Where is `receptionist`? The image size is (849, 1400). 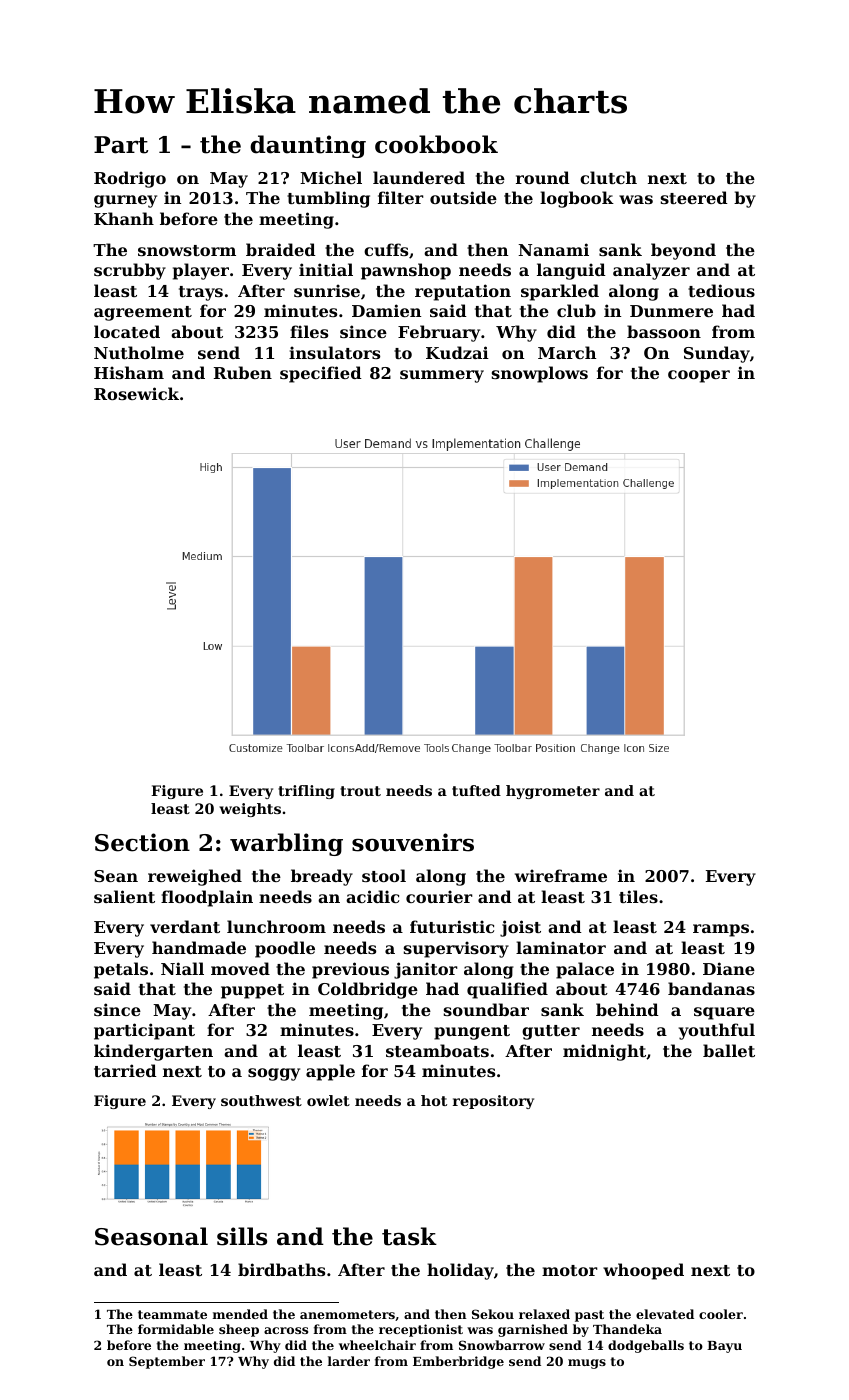
receptionist is located at coordinates (421, 1330).
